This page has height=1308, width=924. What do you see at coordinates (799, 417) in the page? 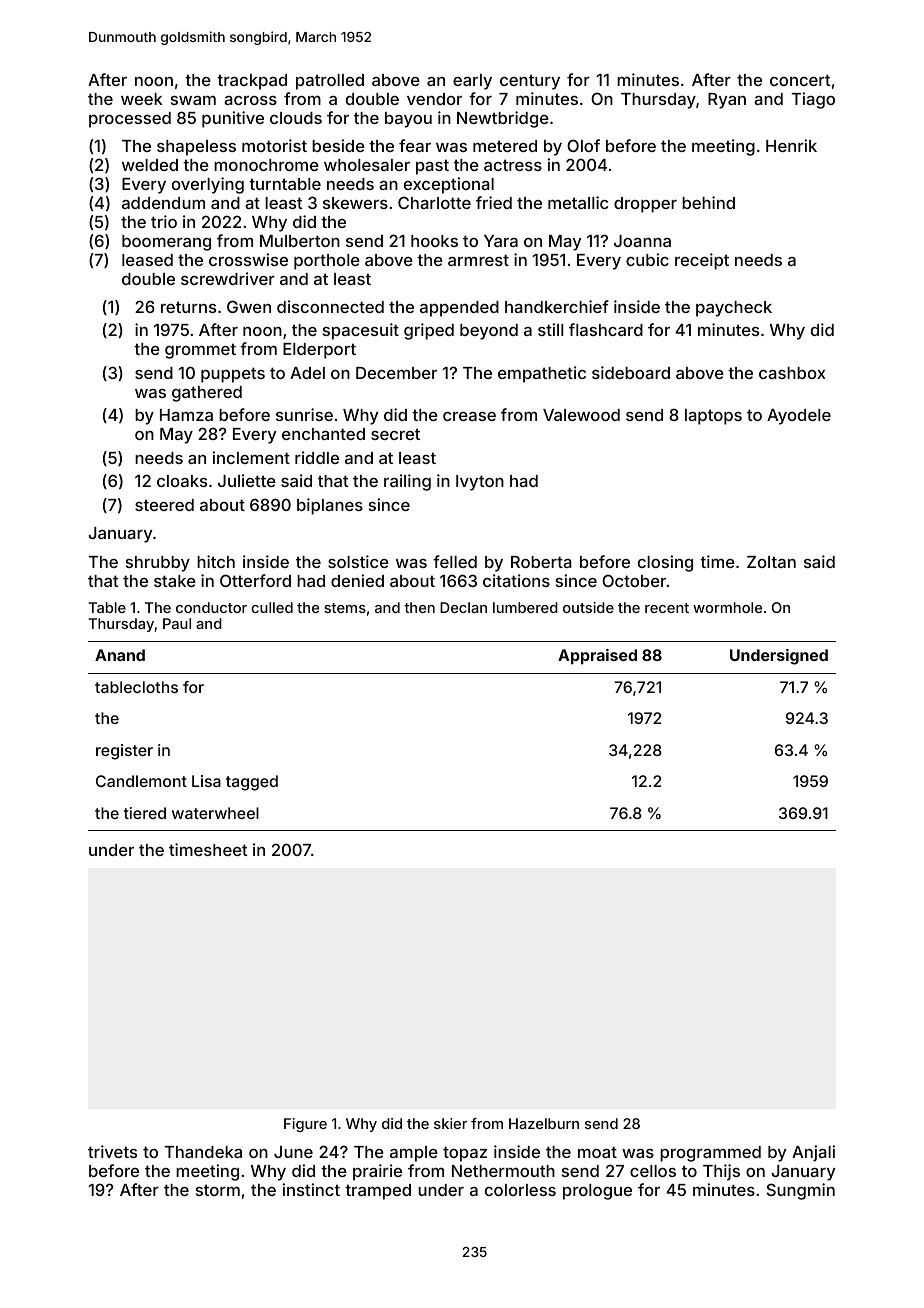
I see `Ayodele` at bounding box center [799, 417].
